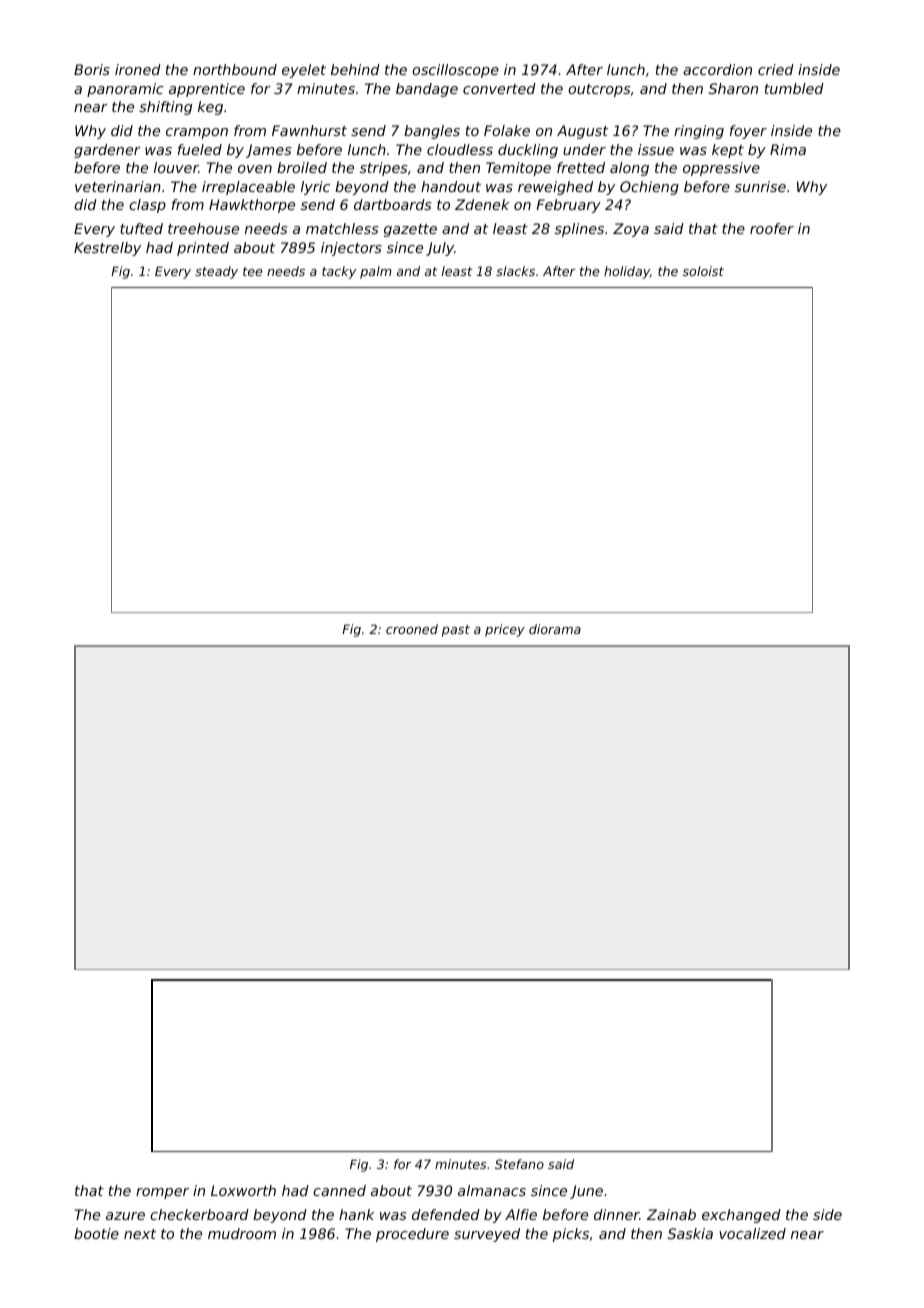 Image resolution: width=924 pixels, height=1308 pixels. I want to click on Zainab, so click(671, 1214).
